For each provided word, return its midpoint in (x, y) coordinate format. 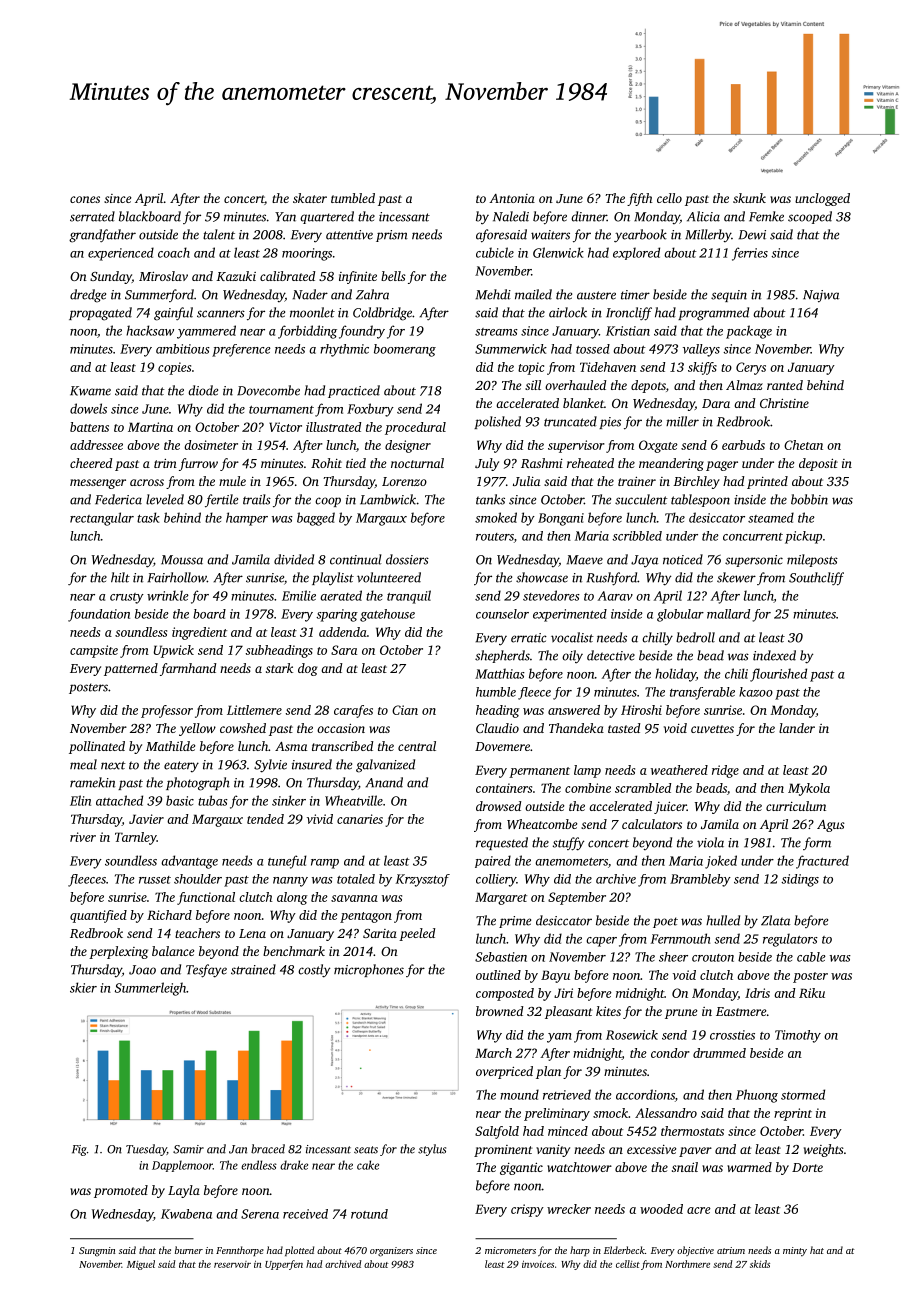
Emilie (299, 595)
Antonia (512, 198)
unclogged (822, 199)
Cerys (751, 368)
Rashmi (542, 463)
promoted (121, 1191)
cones (85, 199)
